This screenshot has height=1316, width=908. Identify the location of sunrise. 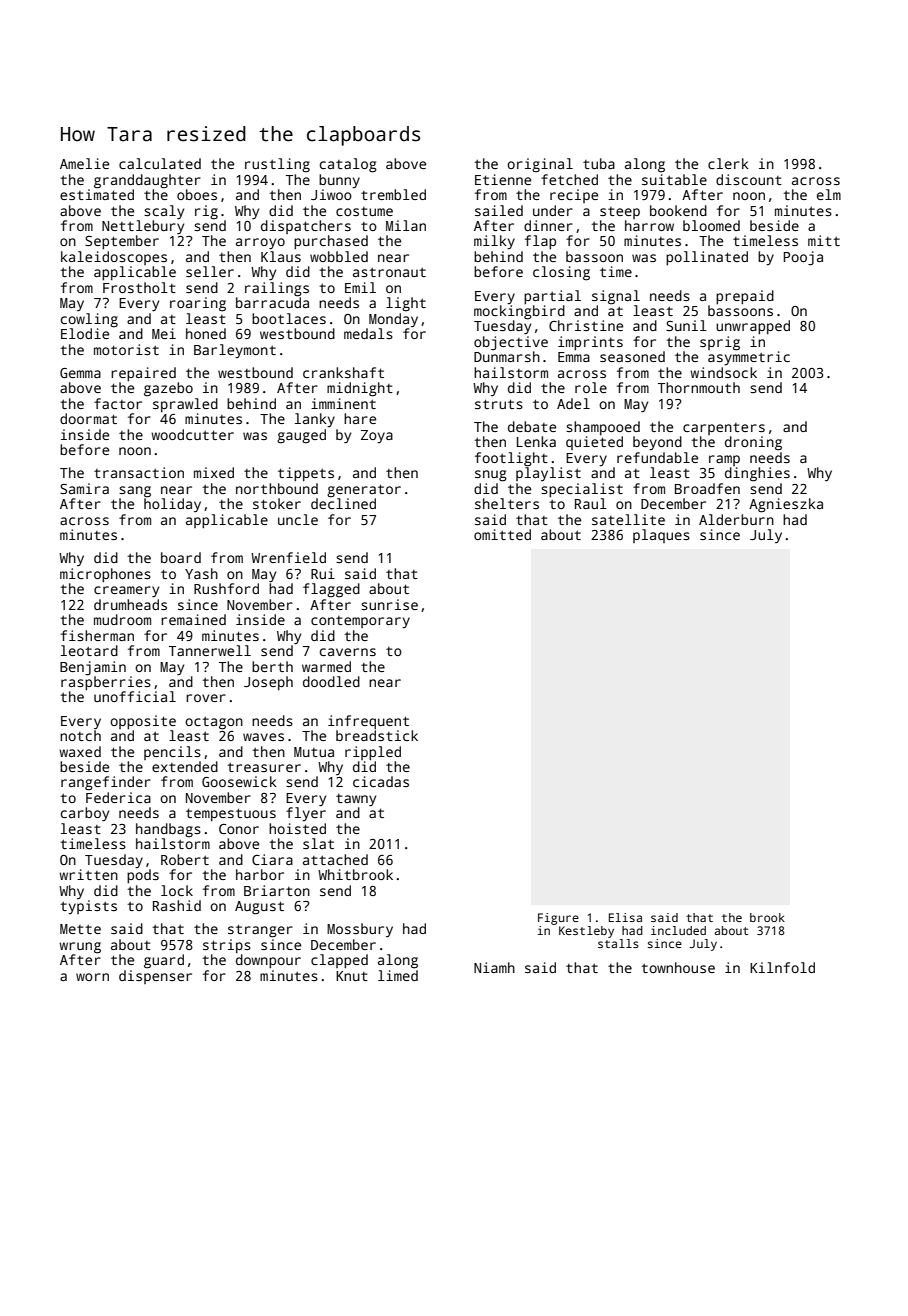
(389, 604).
